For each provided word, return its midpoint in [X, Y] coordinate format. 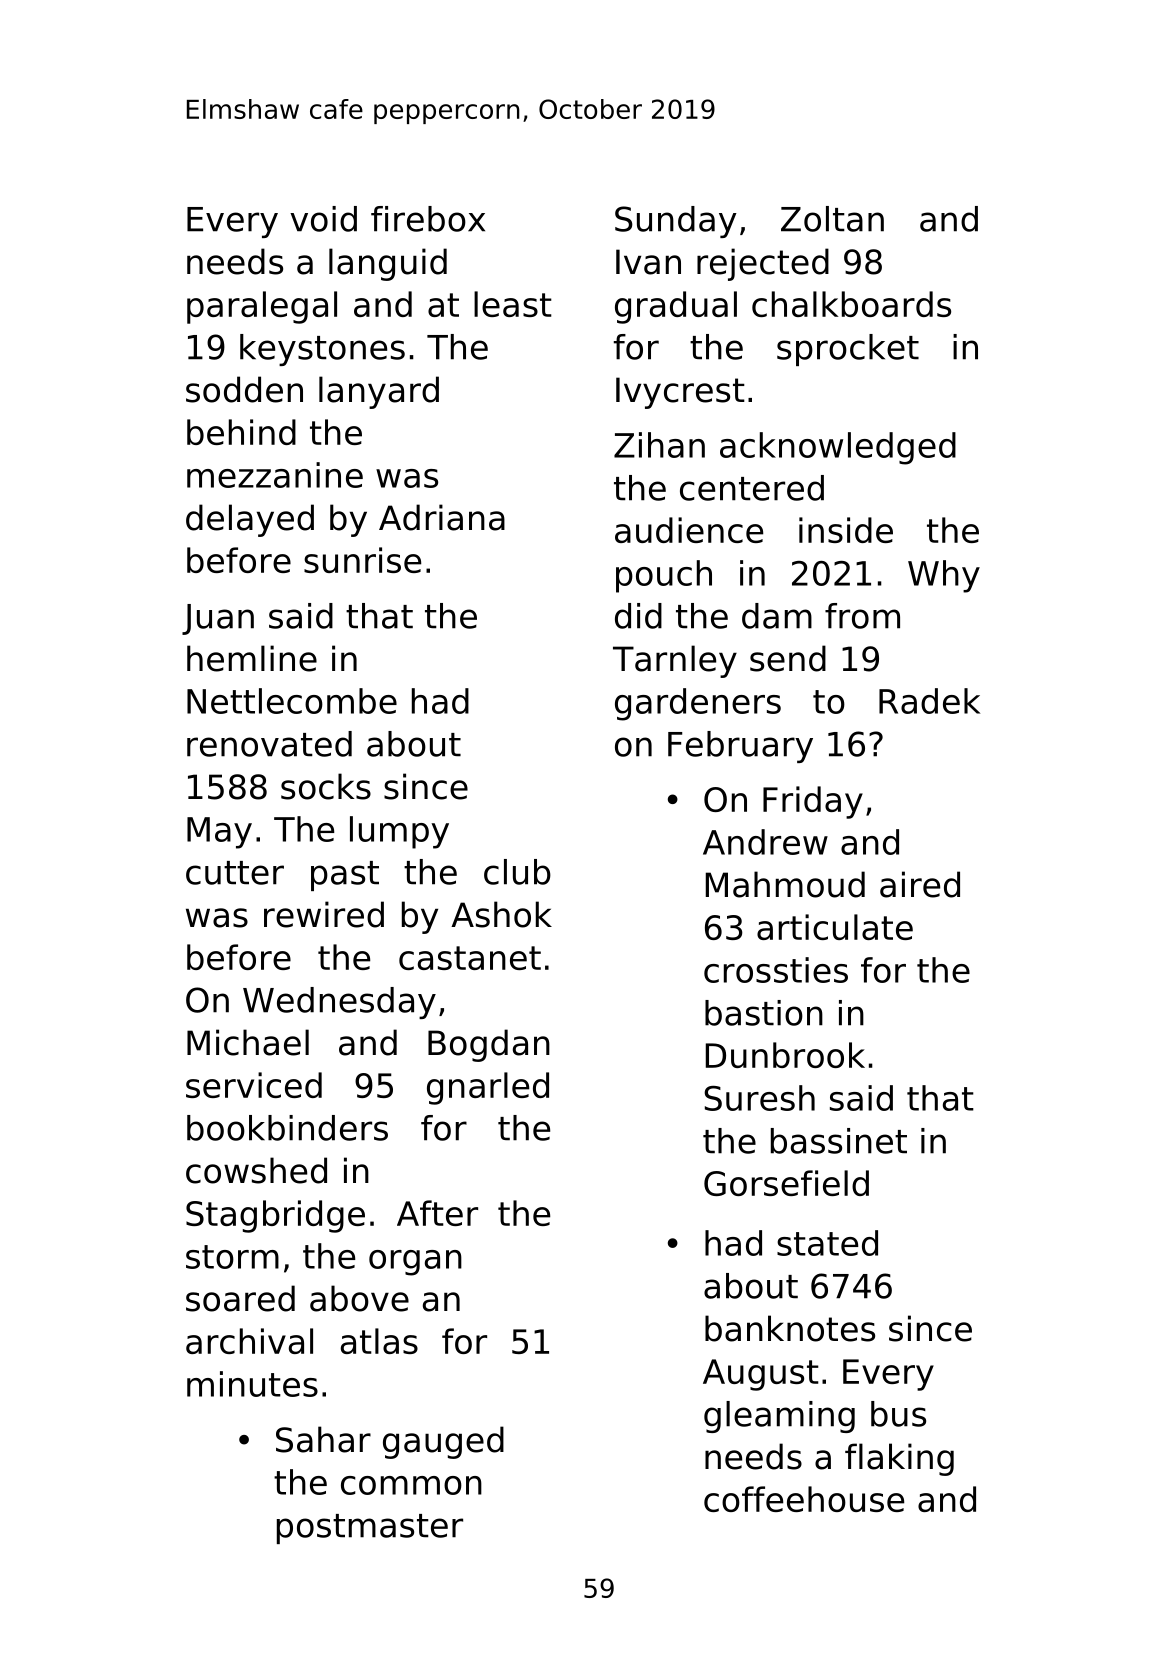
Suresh [759, 1098]
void [323, 219]
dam [777, 616]
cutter [235, 873]
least [513, 304]
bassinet [839, 1141]
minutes [252, 1384]
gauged [443, 1442]
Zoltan [832, 219]
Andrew [765, 842]
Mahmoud [785, 884]
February [740, 747]
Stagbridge [275, 1216]
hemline [252, 658]
